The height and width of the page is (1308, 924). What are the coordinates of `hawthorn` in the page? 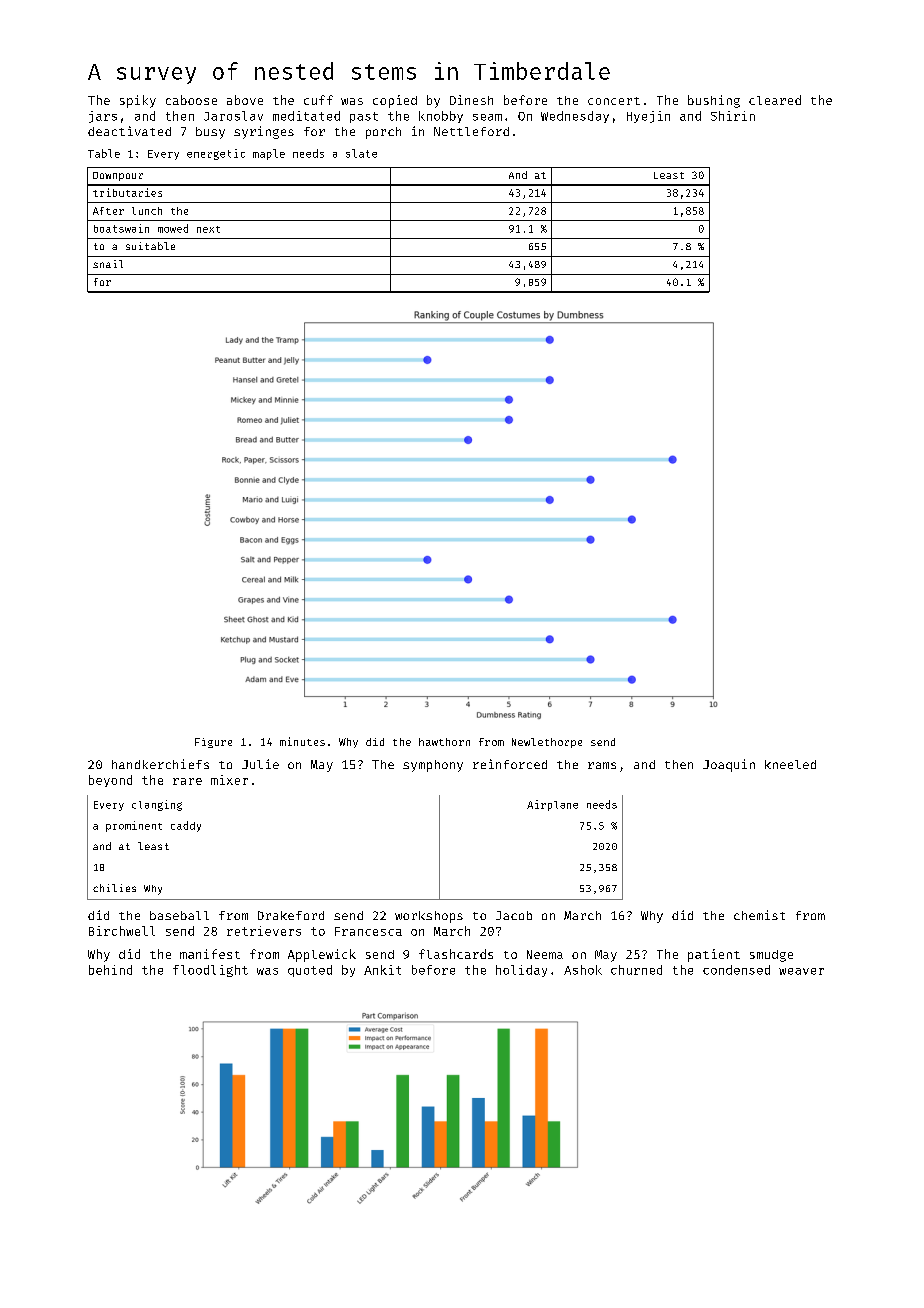 It's located at (444, 742).
